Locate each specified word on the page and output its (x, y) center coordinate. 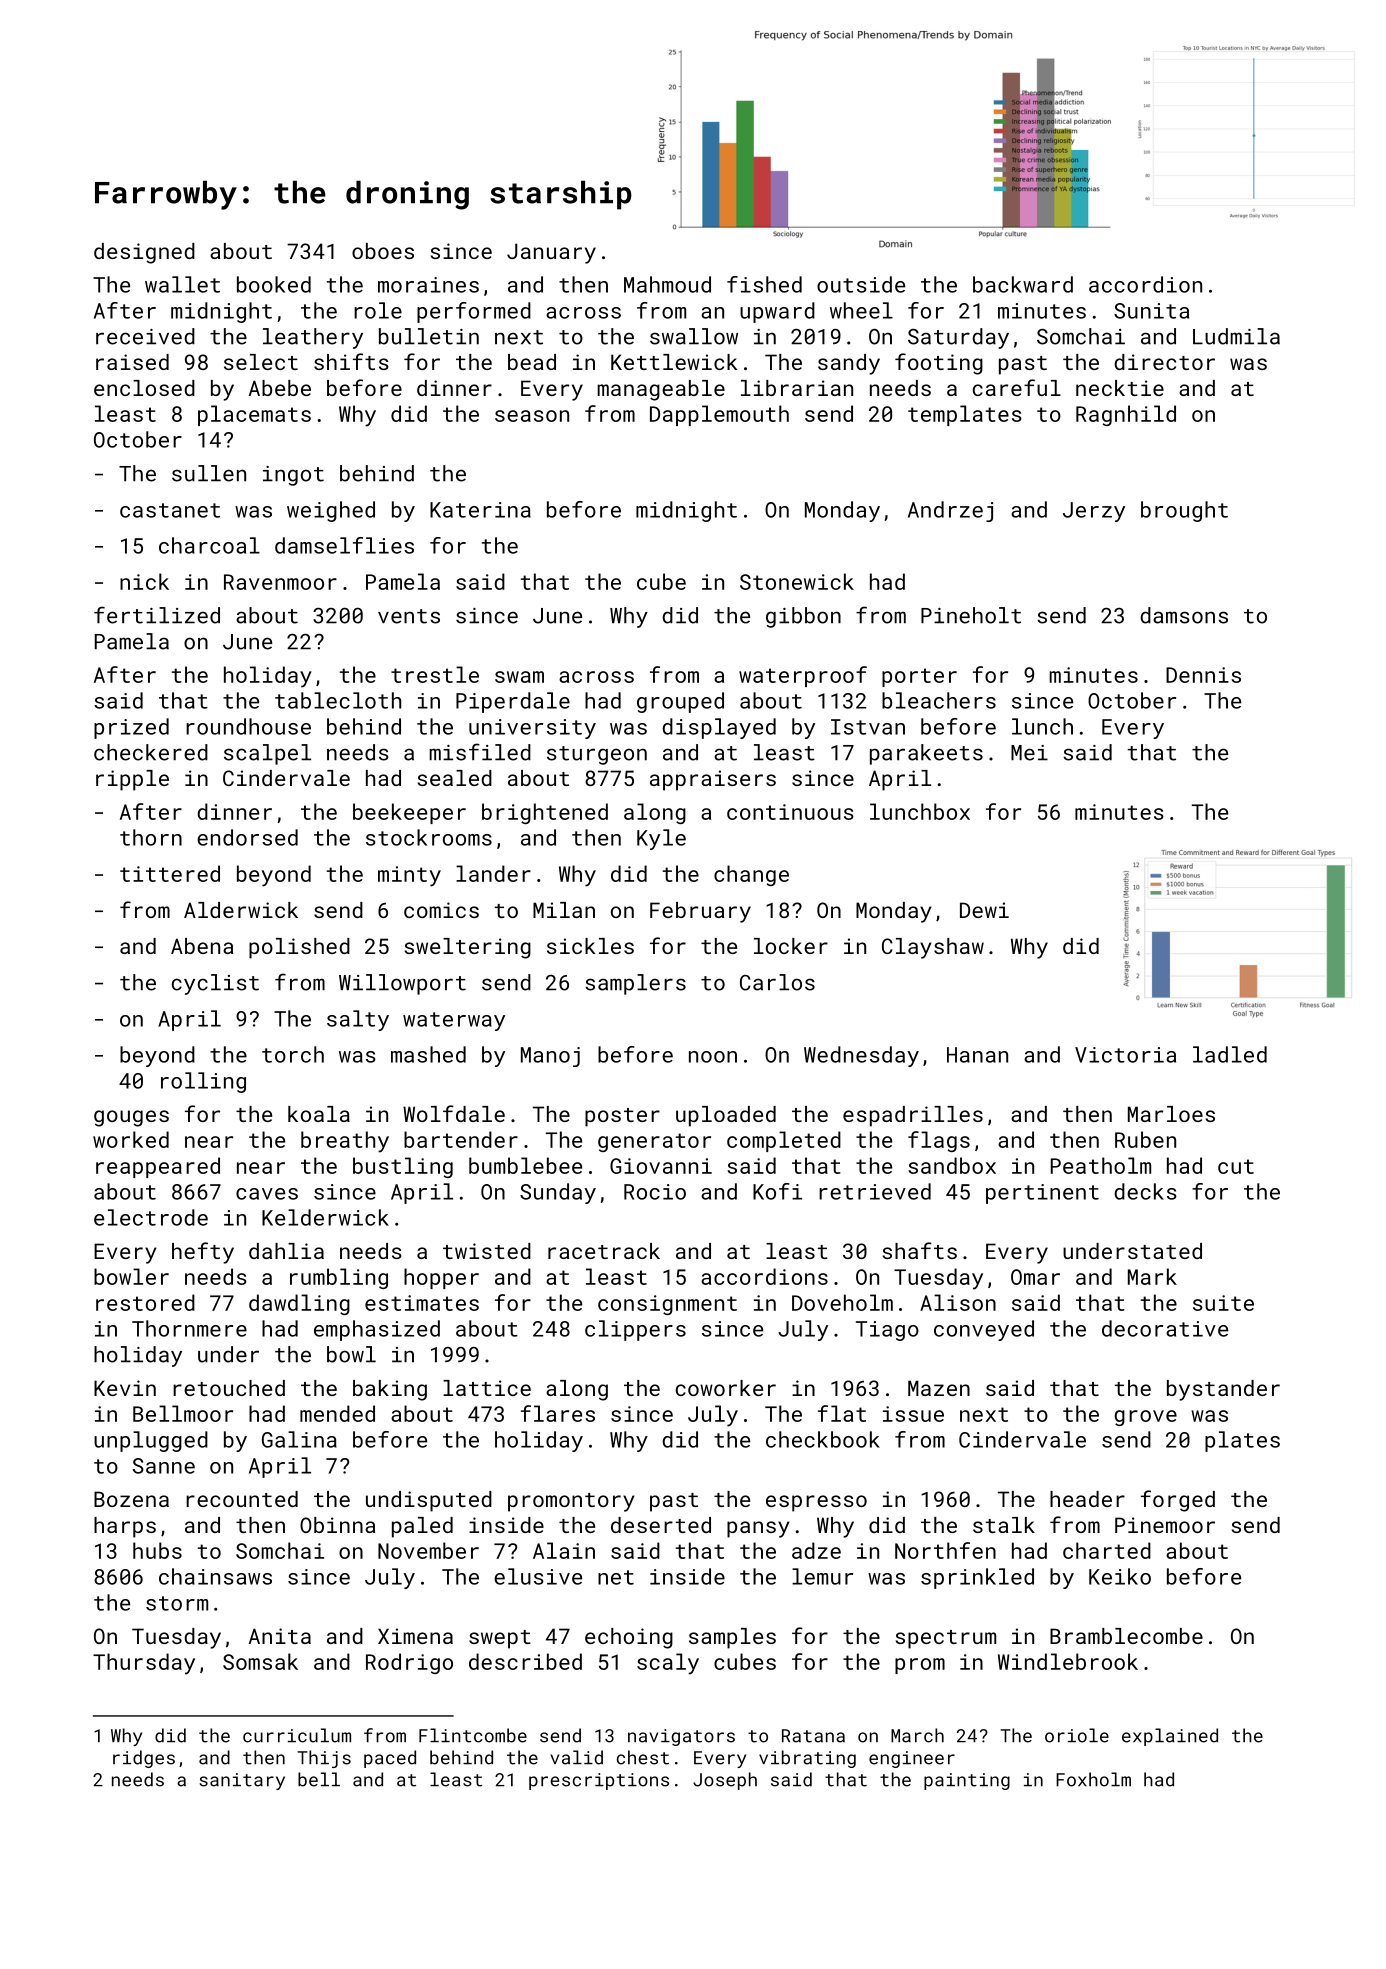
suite (1223, 1303)
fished (764, 284)
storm (177, 1603)
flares (558, 1413)
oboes (383, 251)
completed (784, 1141)
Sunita (1151, 311)
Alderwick (241, 910)
